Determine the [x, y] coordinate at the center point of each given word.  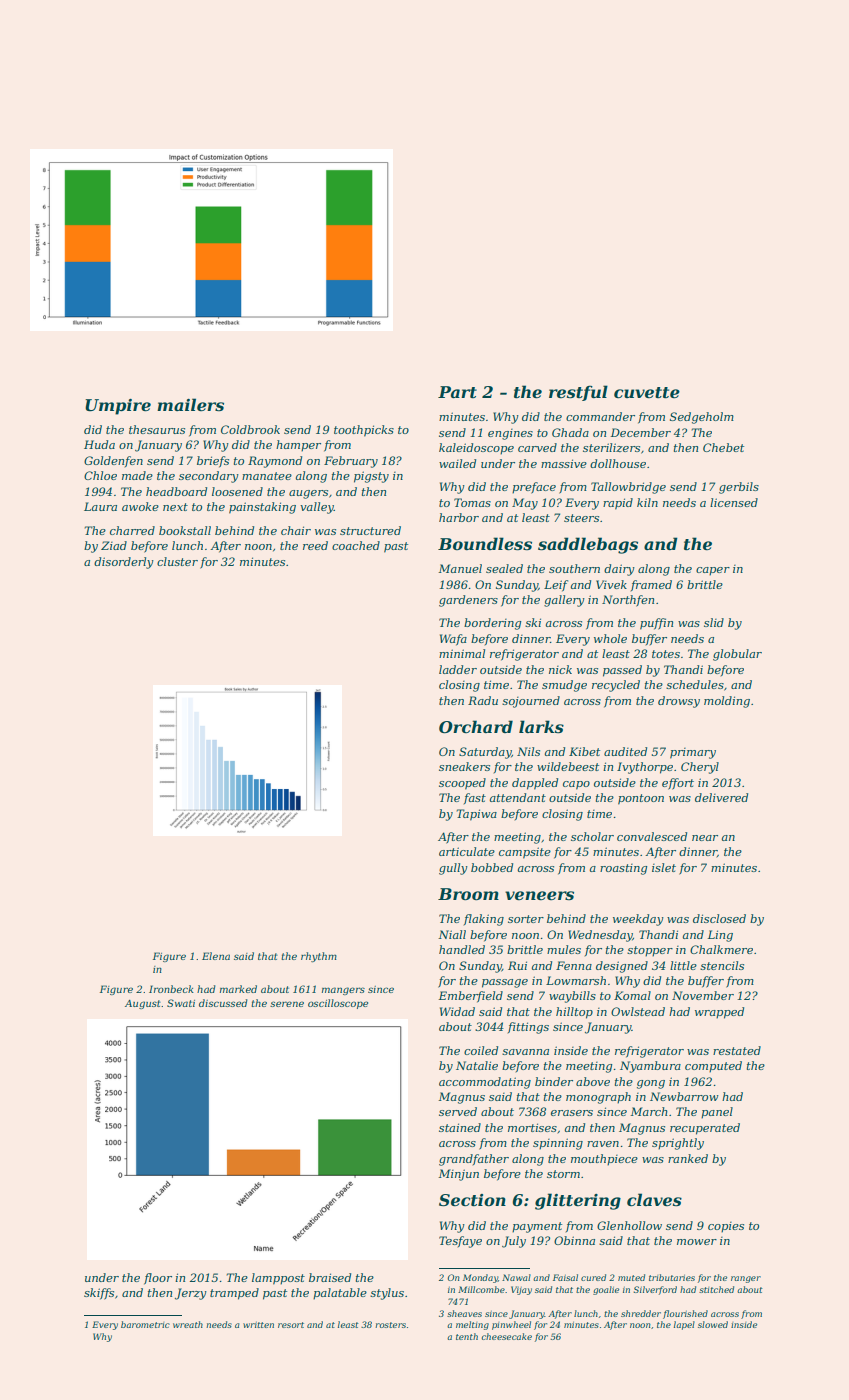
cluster [177, 561]
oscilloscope [338, 1004]
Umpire [118, 407]
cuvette [647, 393]
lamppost [278, 1279]
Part [457, 392]
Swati [181, 1003]
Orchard [476, 727]
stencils [722, 965]
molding [727, 702]
